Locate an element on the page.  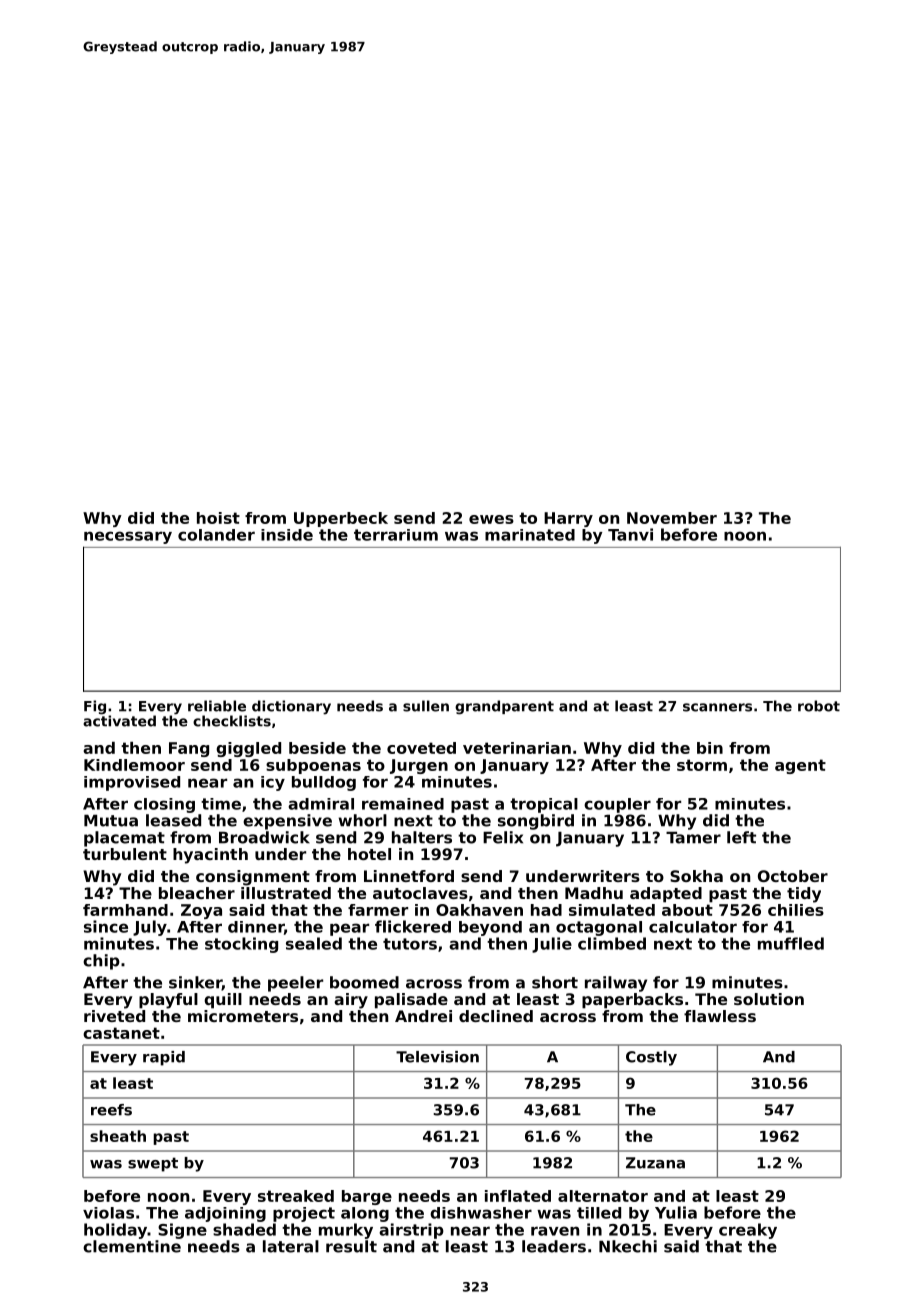
Upperbeck is located at coordinates (341, 519).
